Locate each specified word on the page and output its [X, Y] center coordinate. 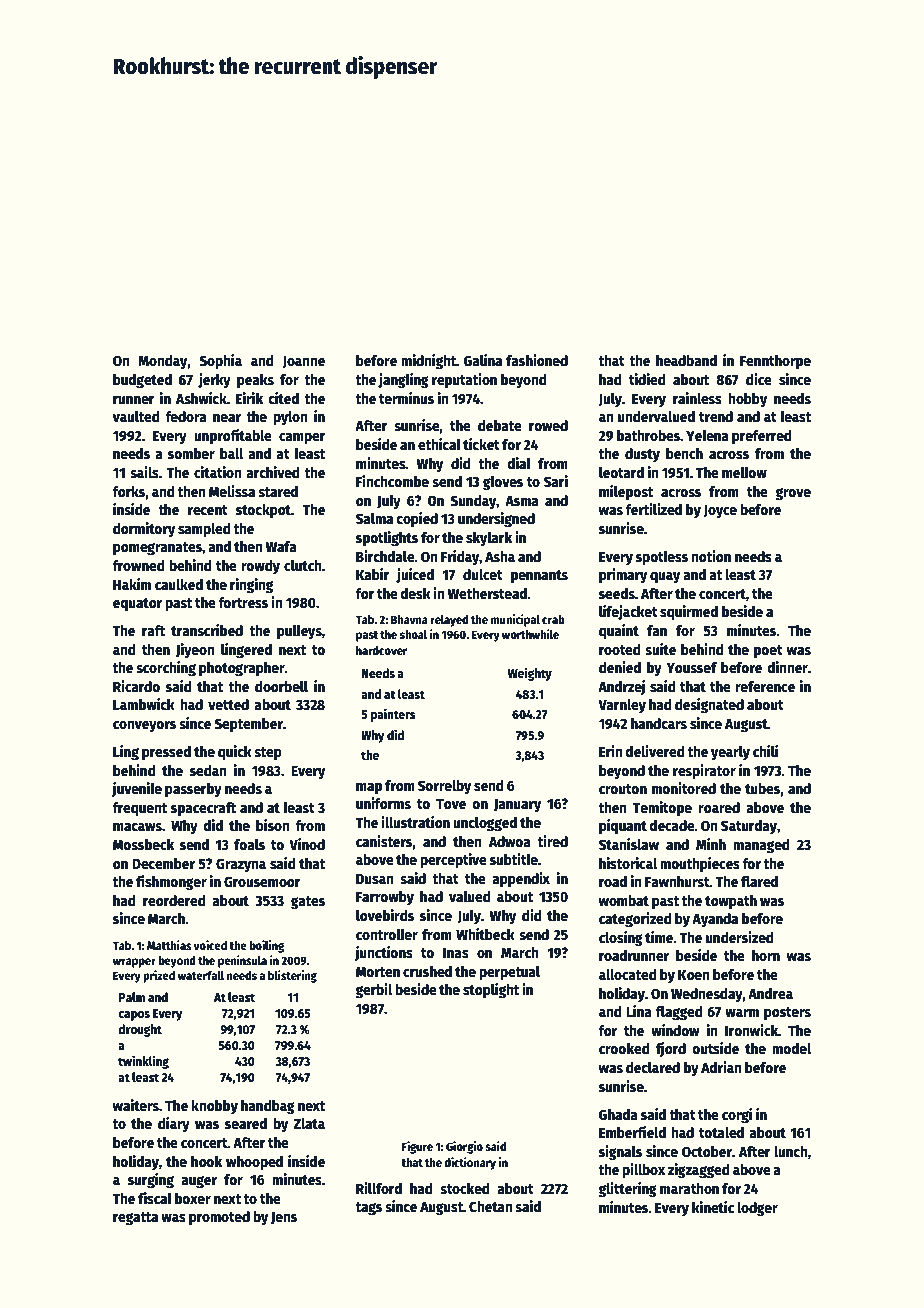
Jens [284, 1218]
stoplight [491, 990]
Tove [451, 804]
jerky [214, 380]
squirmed [689, 612]
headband [686, 360]
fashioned [537, 360]
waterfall [201, 975]
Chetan [491, 1206]
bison [273, 825]
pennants [539, 576]
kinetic [713, 1207]
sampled [204, 530]
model [791, 1048]
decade [672, 825]
